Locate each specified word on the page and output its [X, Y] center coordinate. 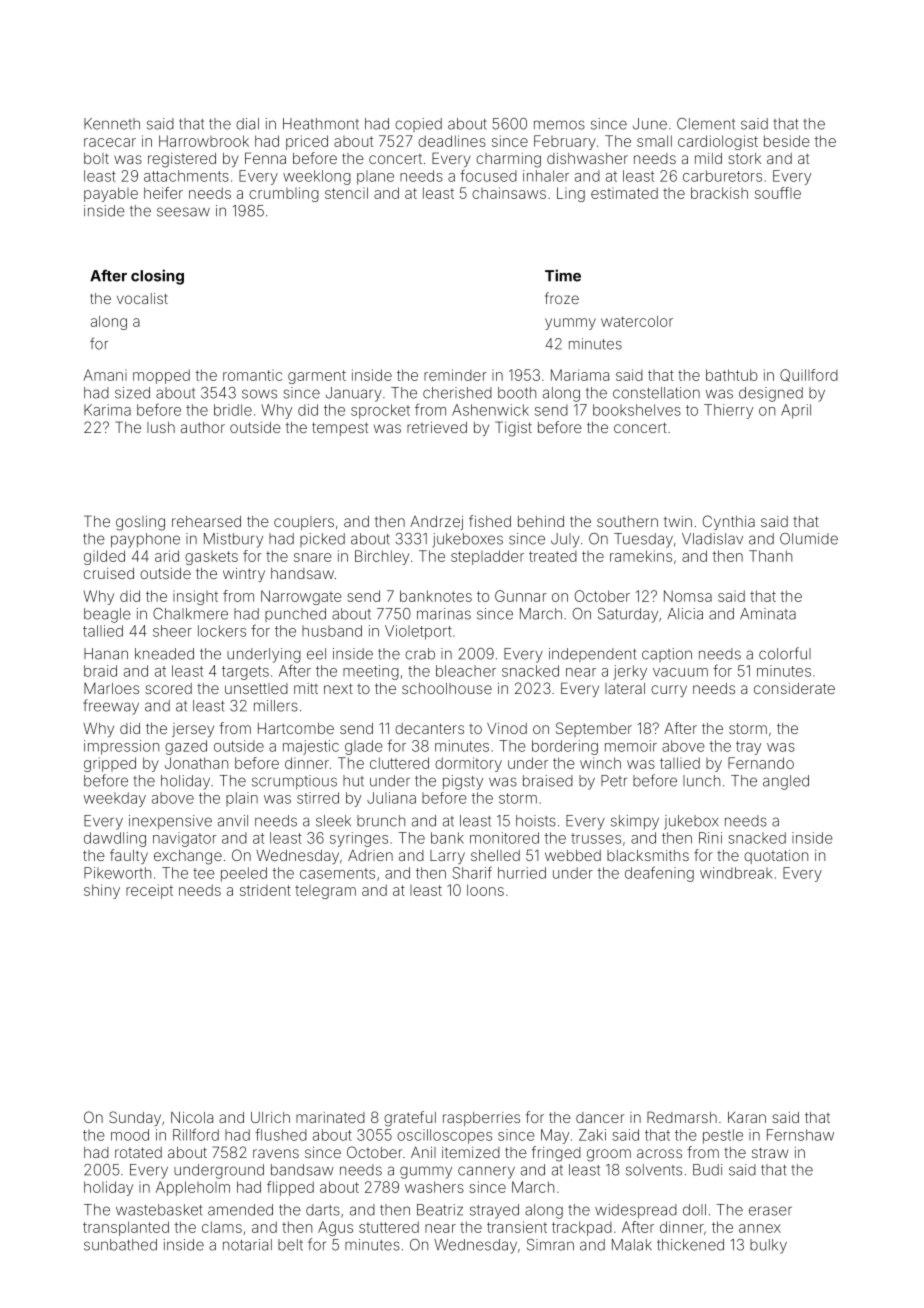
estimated [624, 193]
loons [485, 890]
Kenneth [112, 124]
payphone [145, 540]
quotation [776, 857]
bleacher [466, 671]
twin [678, 521]
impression [121, 747]
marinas [444, 614]
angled [786, 782]
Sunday [135, 1118]
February [565, 142]
